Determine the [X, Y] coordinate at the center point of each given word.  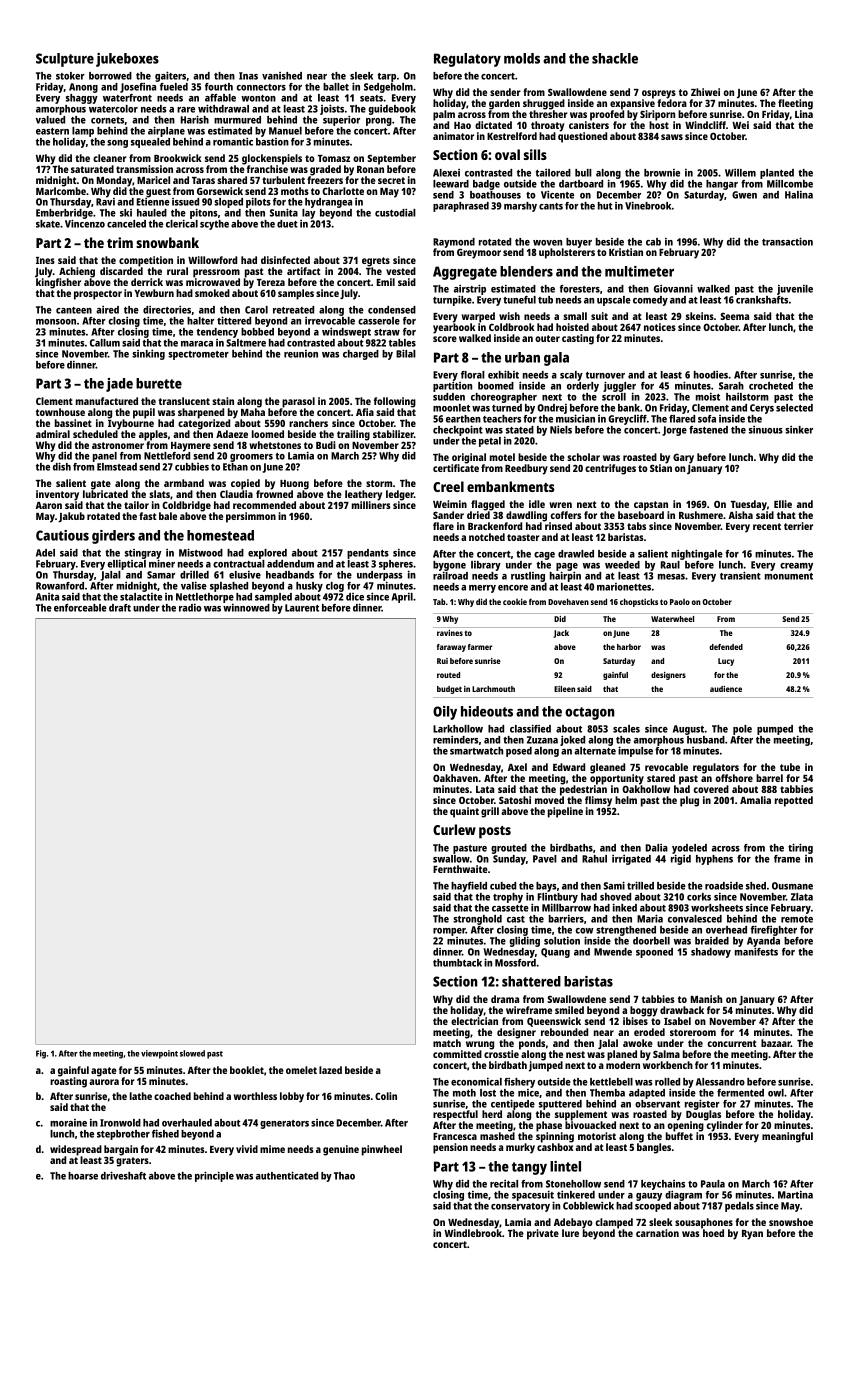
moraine [68, 1123]
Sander [448, 515]
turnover [605, 375]
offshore [734, 778]
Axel [517, 767]
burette [159, 383]
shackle [615, 58]
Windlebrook [473, 1233]
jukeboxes [127, 60]
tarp [387, 77]
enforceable [80, 608]
